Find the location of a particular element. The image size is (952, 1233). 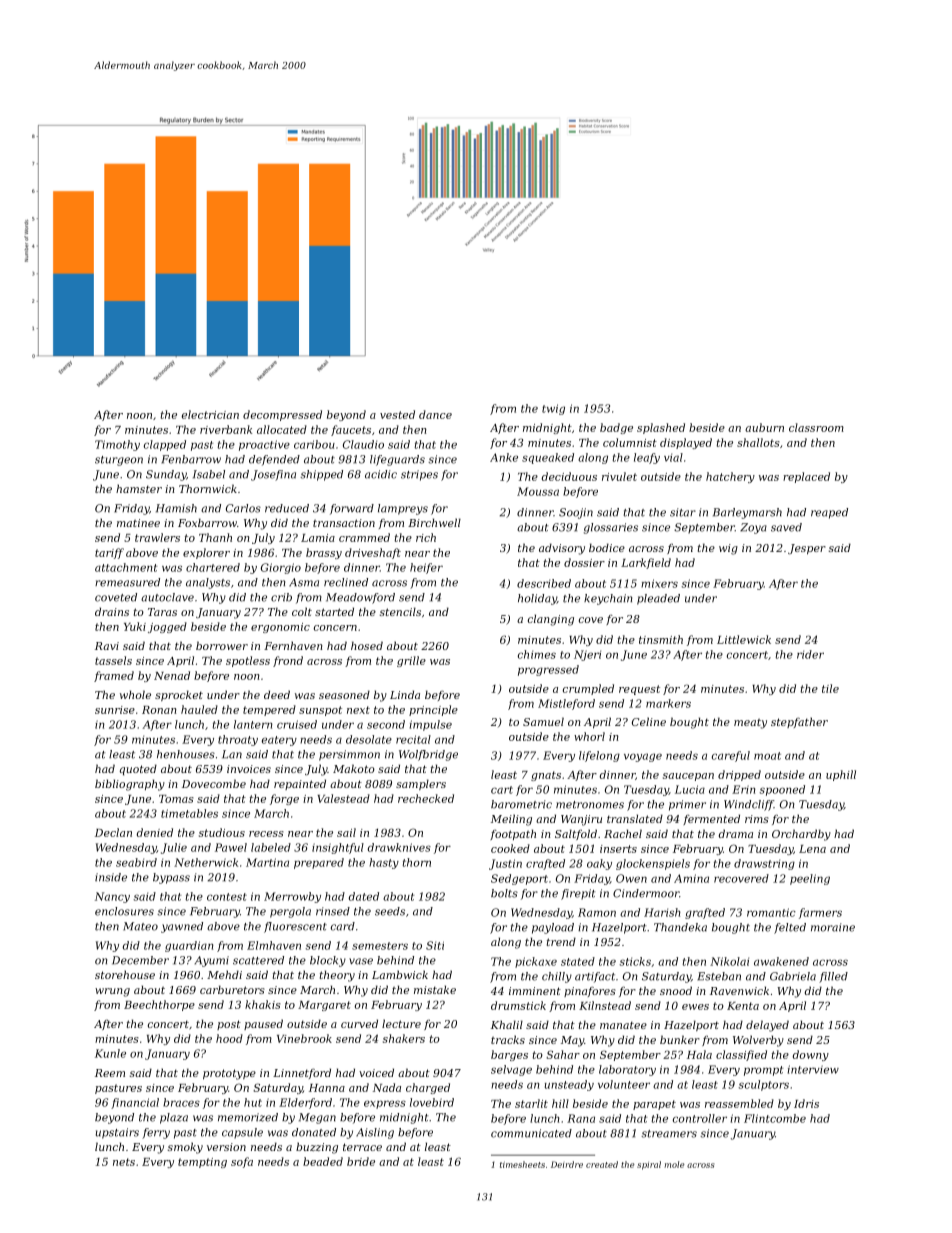

timesheets is located at coordinates (522, 1164).
